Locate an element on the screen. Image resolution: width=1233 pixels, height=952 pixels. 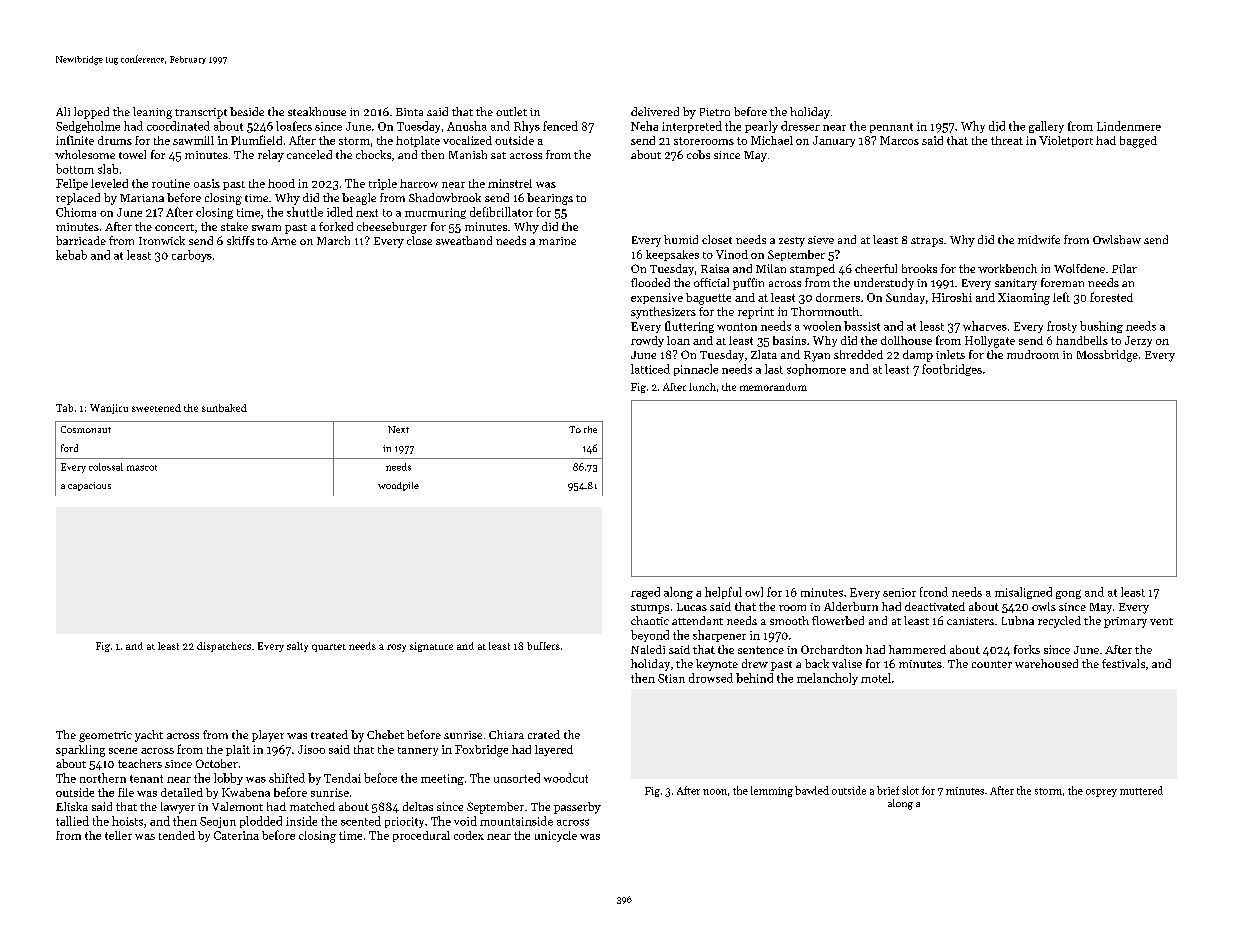
raged is located at coordinates (645, 593).
